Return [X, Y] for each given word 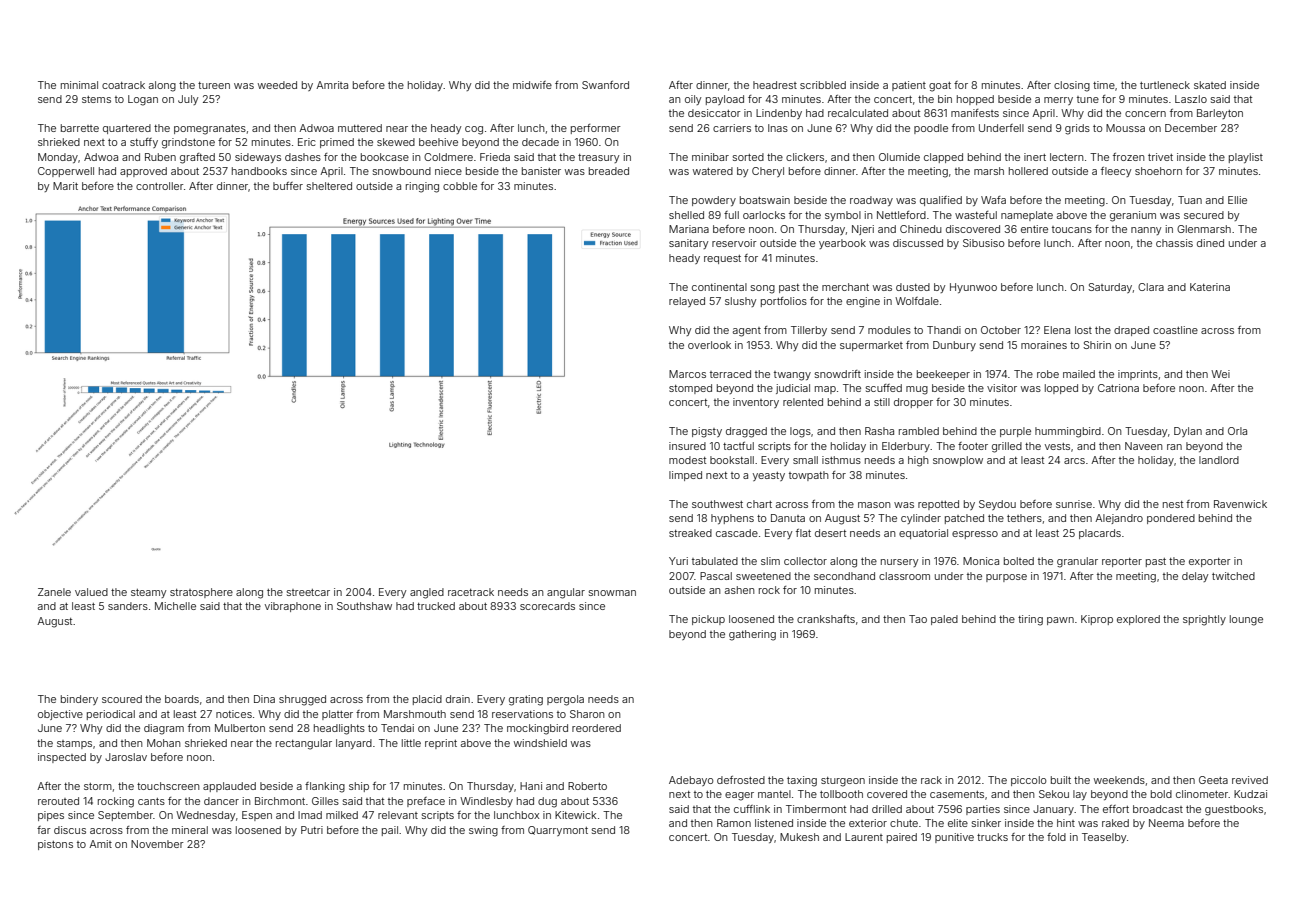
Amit [100, 844]
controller [160, 186]
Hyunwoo [973, 288]
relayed [687, 302]
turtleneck [1165, 85]
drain [458, 699]
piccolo [1028, 781]
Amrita [332, 85]
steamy [148, 593]
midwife [532, 85]
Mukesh [799, 837]
